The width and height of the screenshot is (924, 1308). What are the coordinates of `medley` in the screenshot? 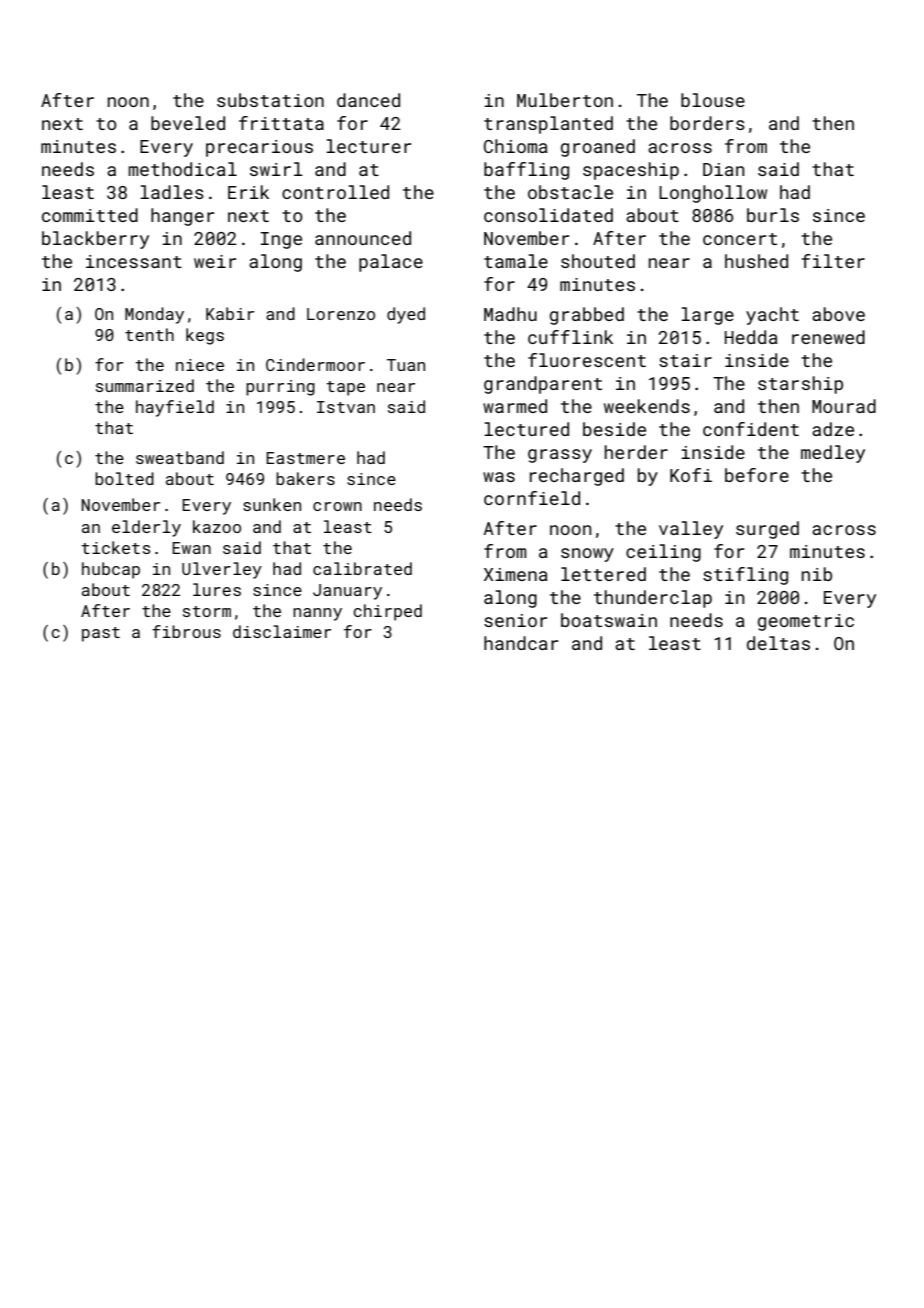 It's located at (833, 454).
